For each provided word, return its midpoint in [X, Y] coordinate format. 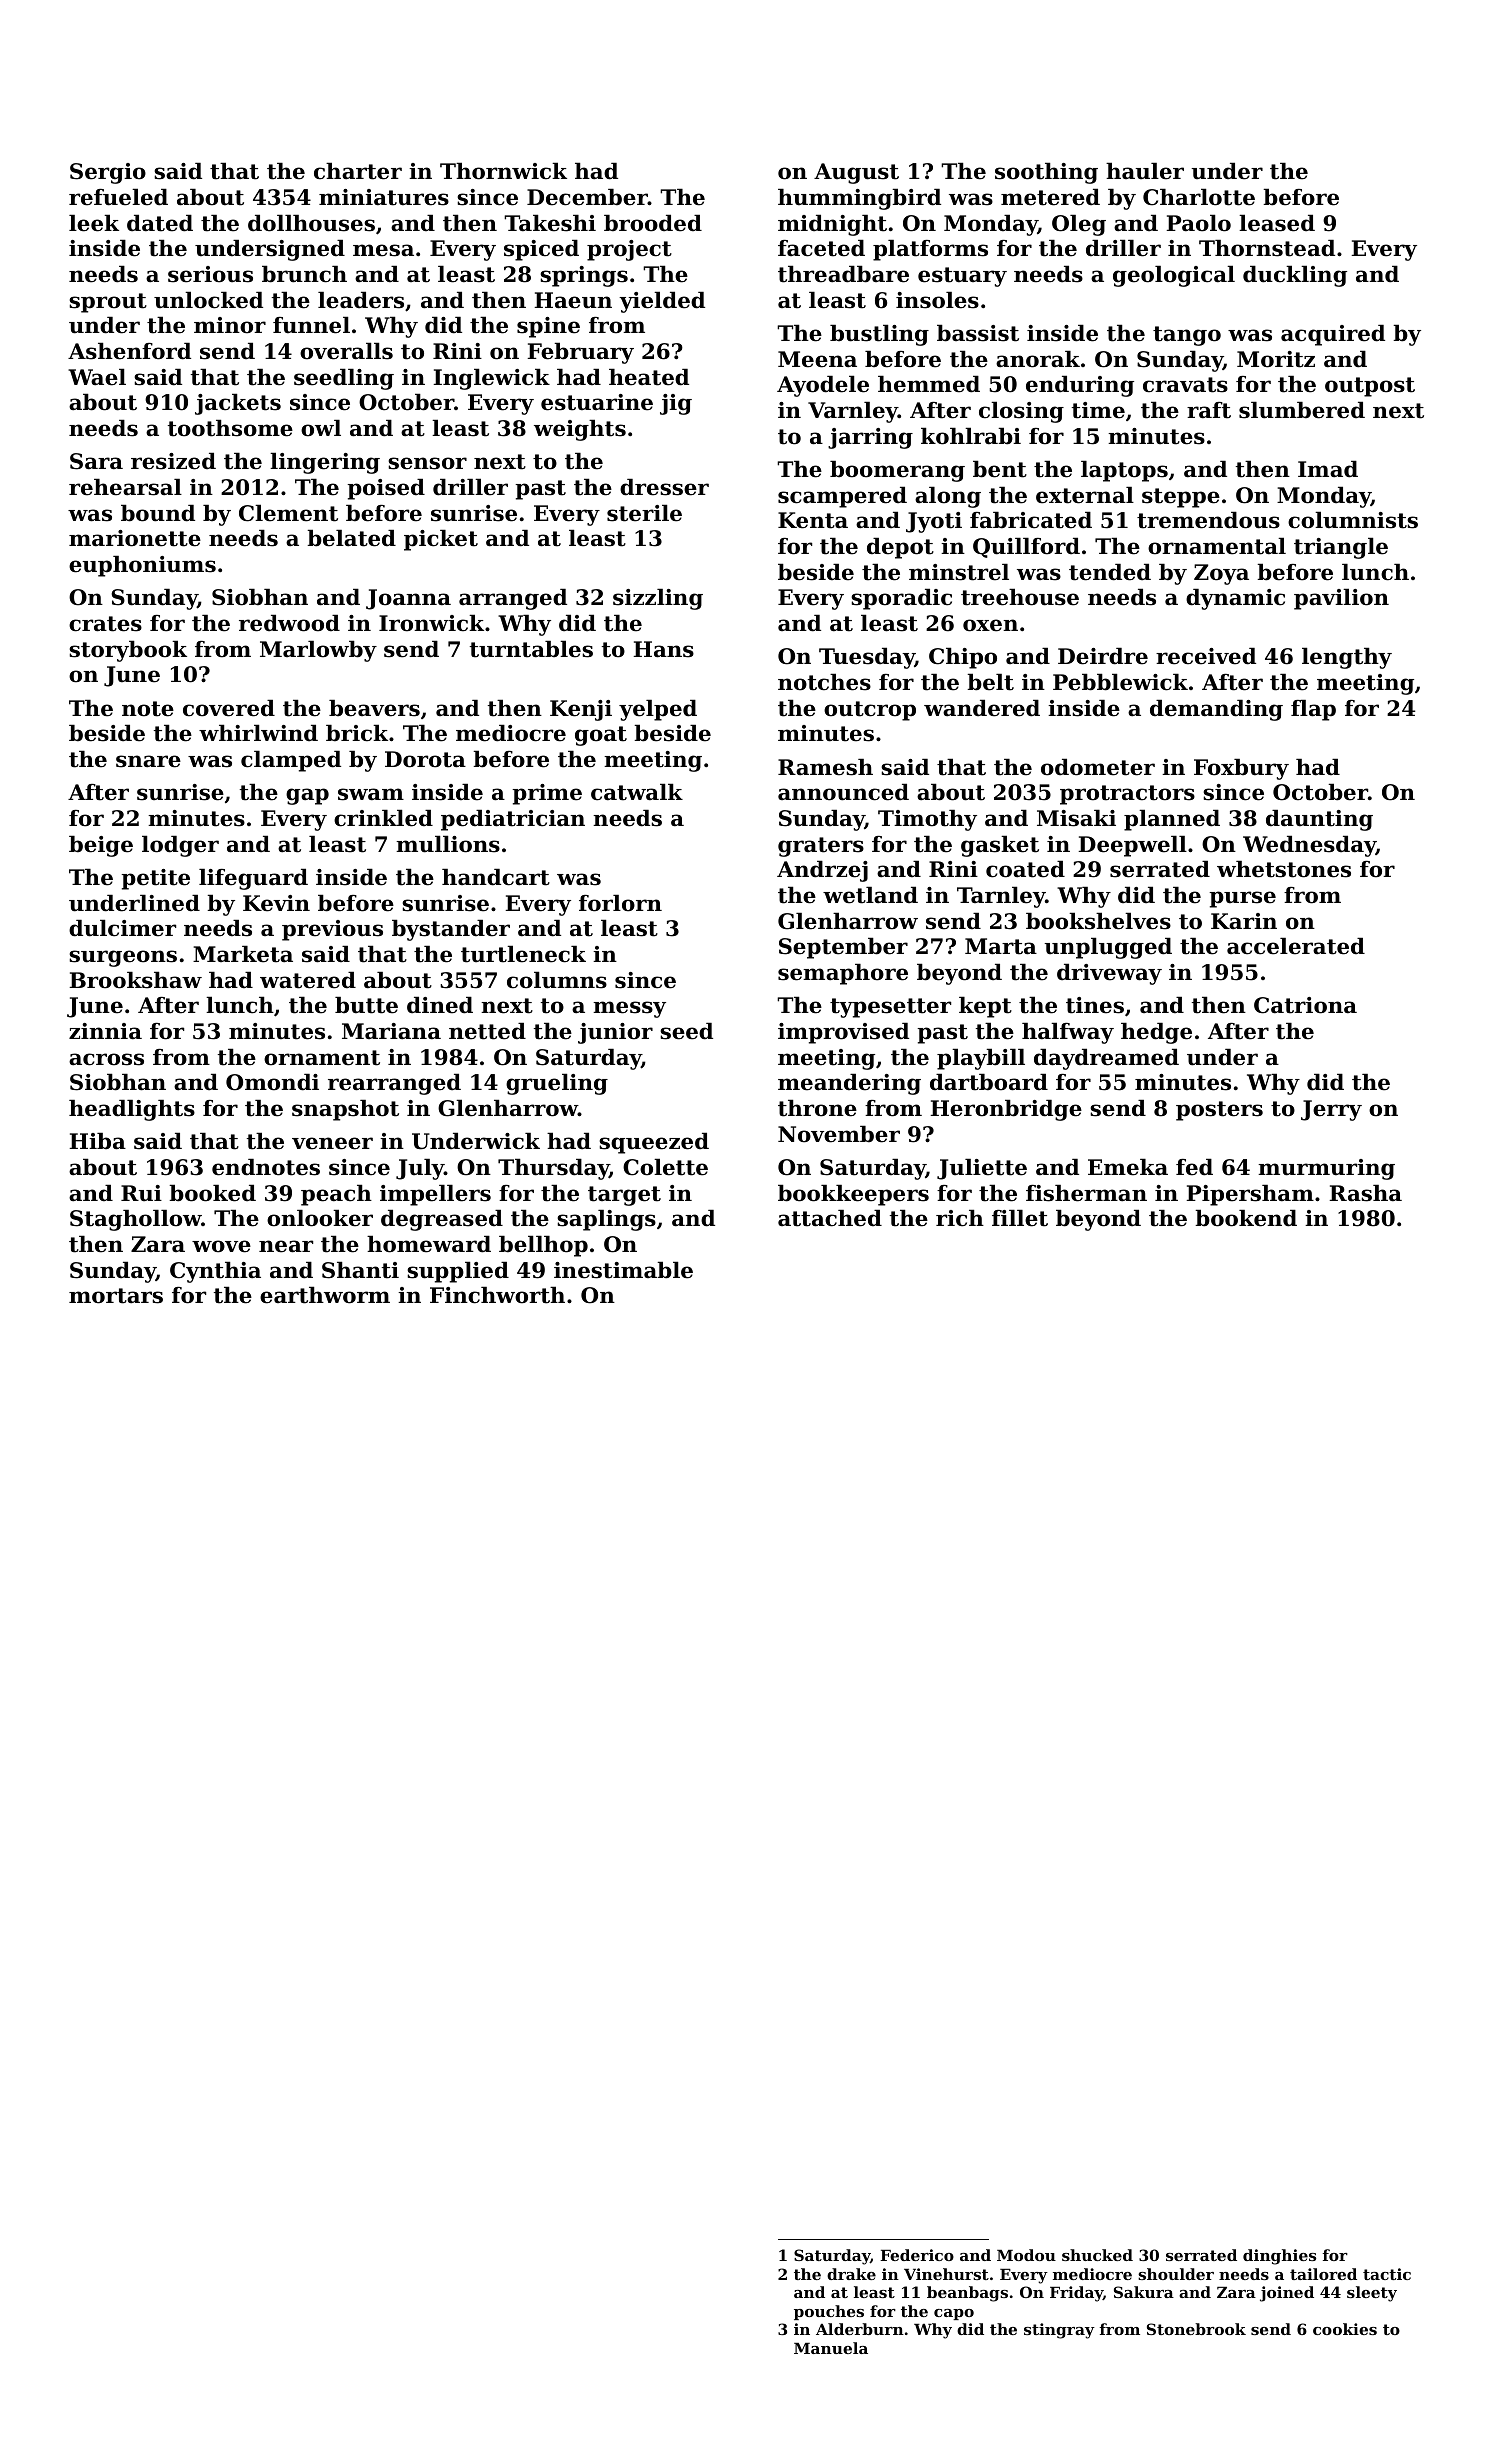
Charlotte [1199, 197]
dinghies [1279, 2257]
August [856, 173]
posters [1219, 1111]
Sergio [108, 173]
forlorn [620, 903]
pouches [829, 2312]
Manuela [831, 2348]
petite [155, 879]
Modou [1026, 2255]
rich [960, 1218]
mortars [116, 1296]
